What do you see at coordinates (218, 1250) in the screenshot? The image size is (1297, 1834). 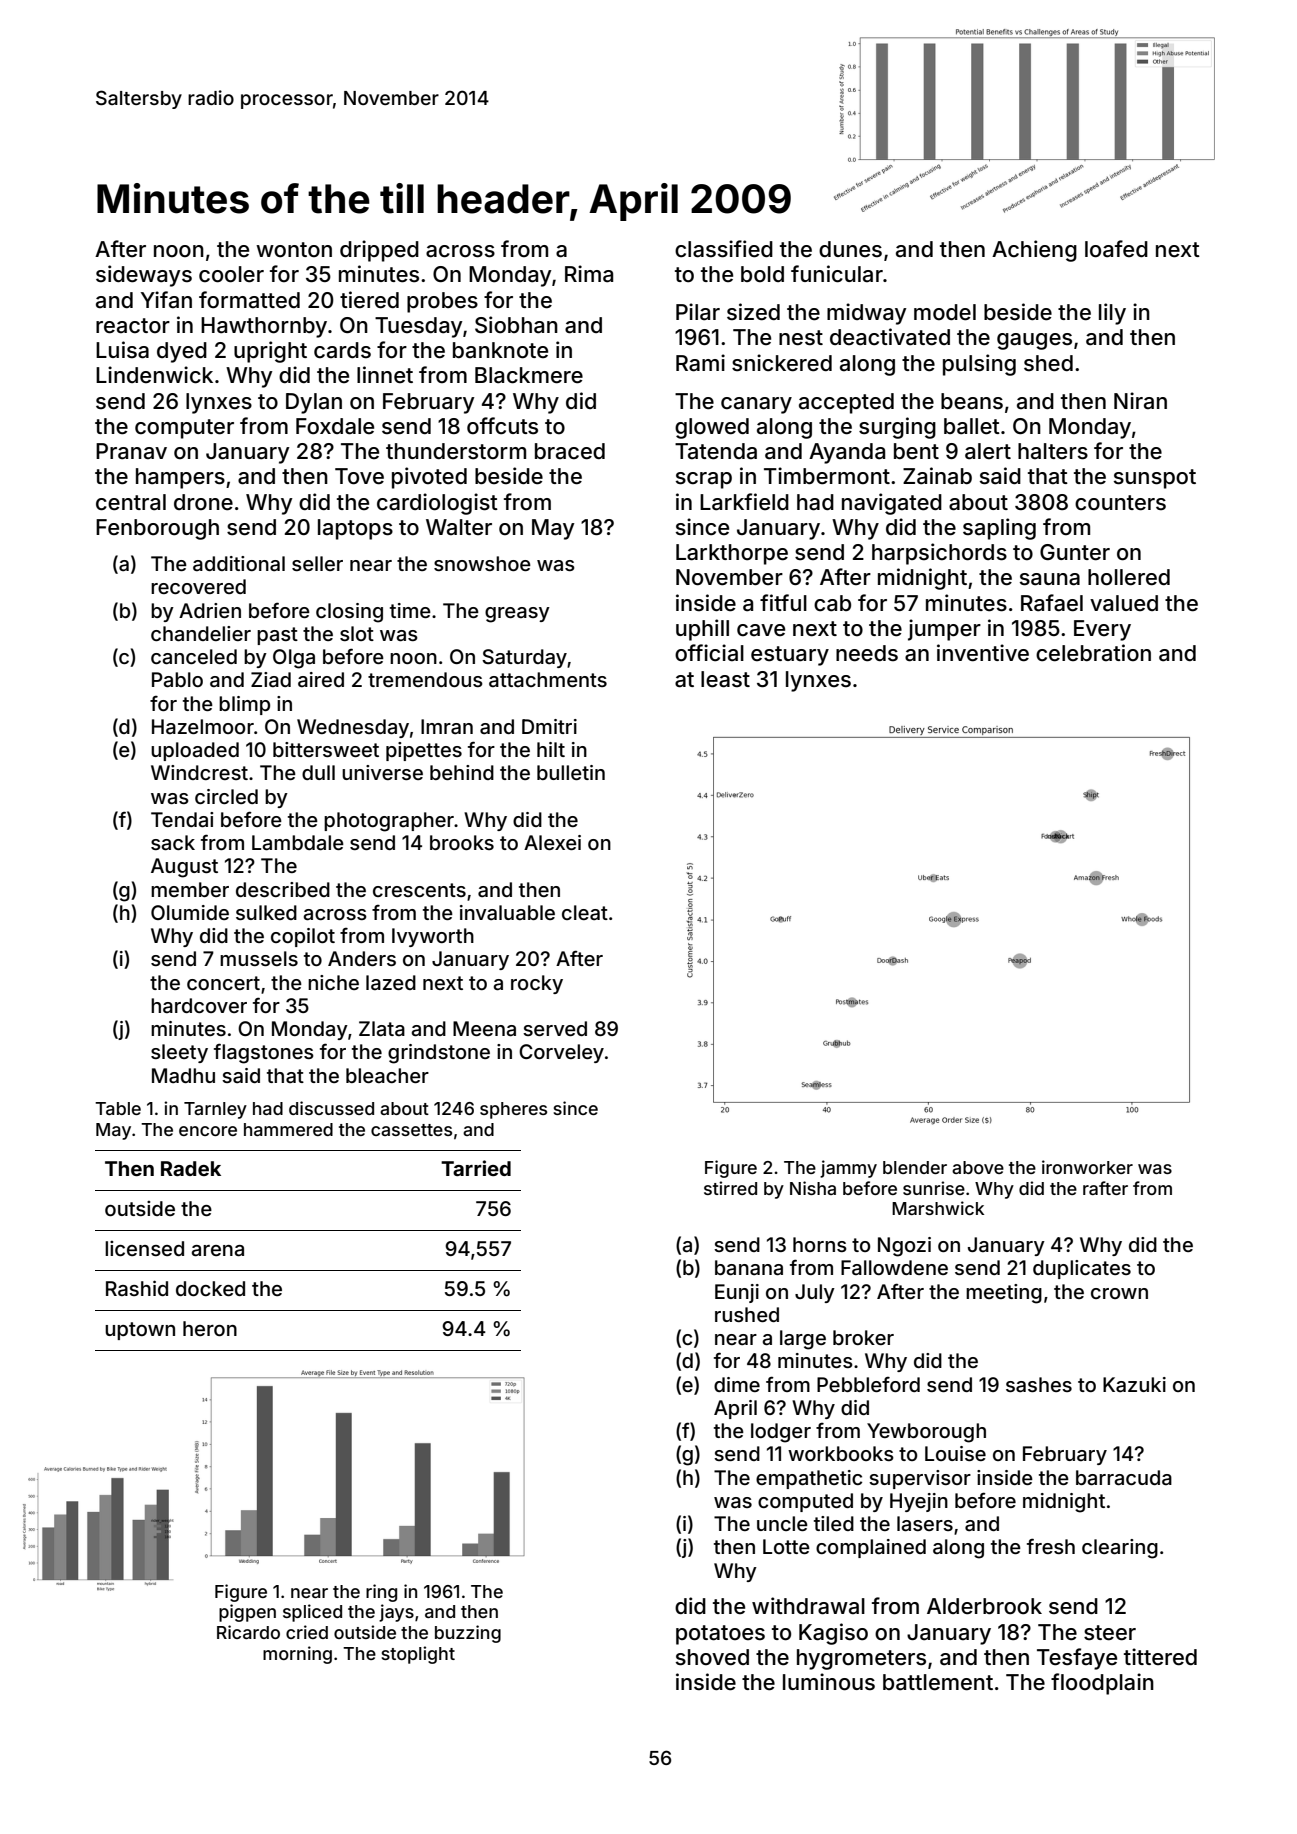 I see `arena` at bounding box center [218, 1250].
